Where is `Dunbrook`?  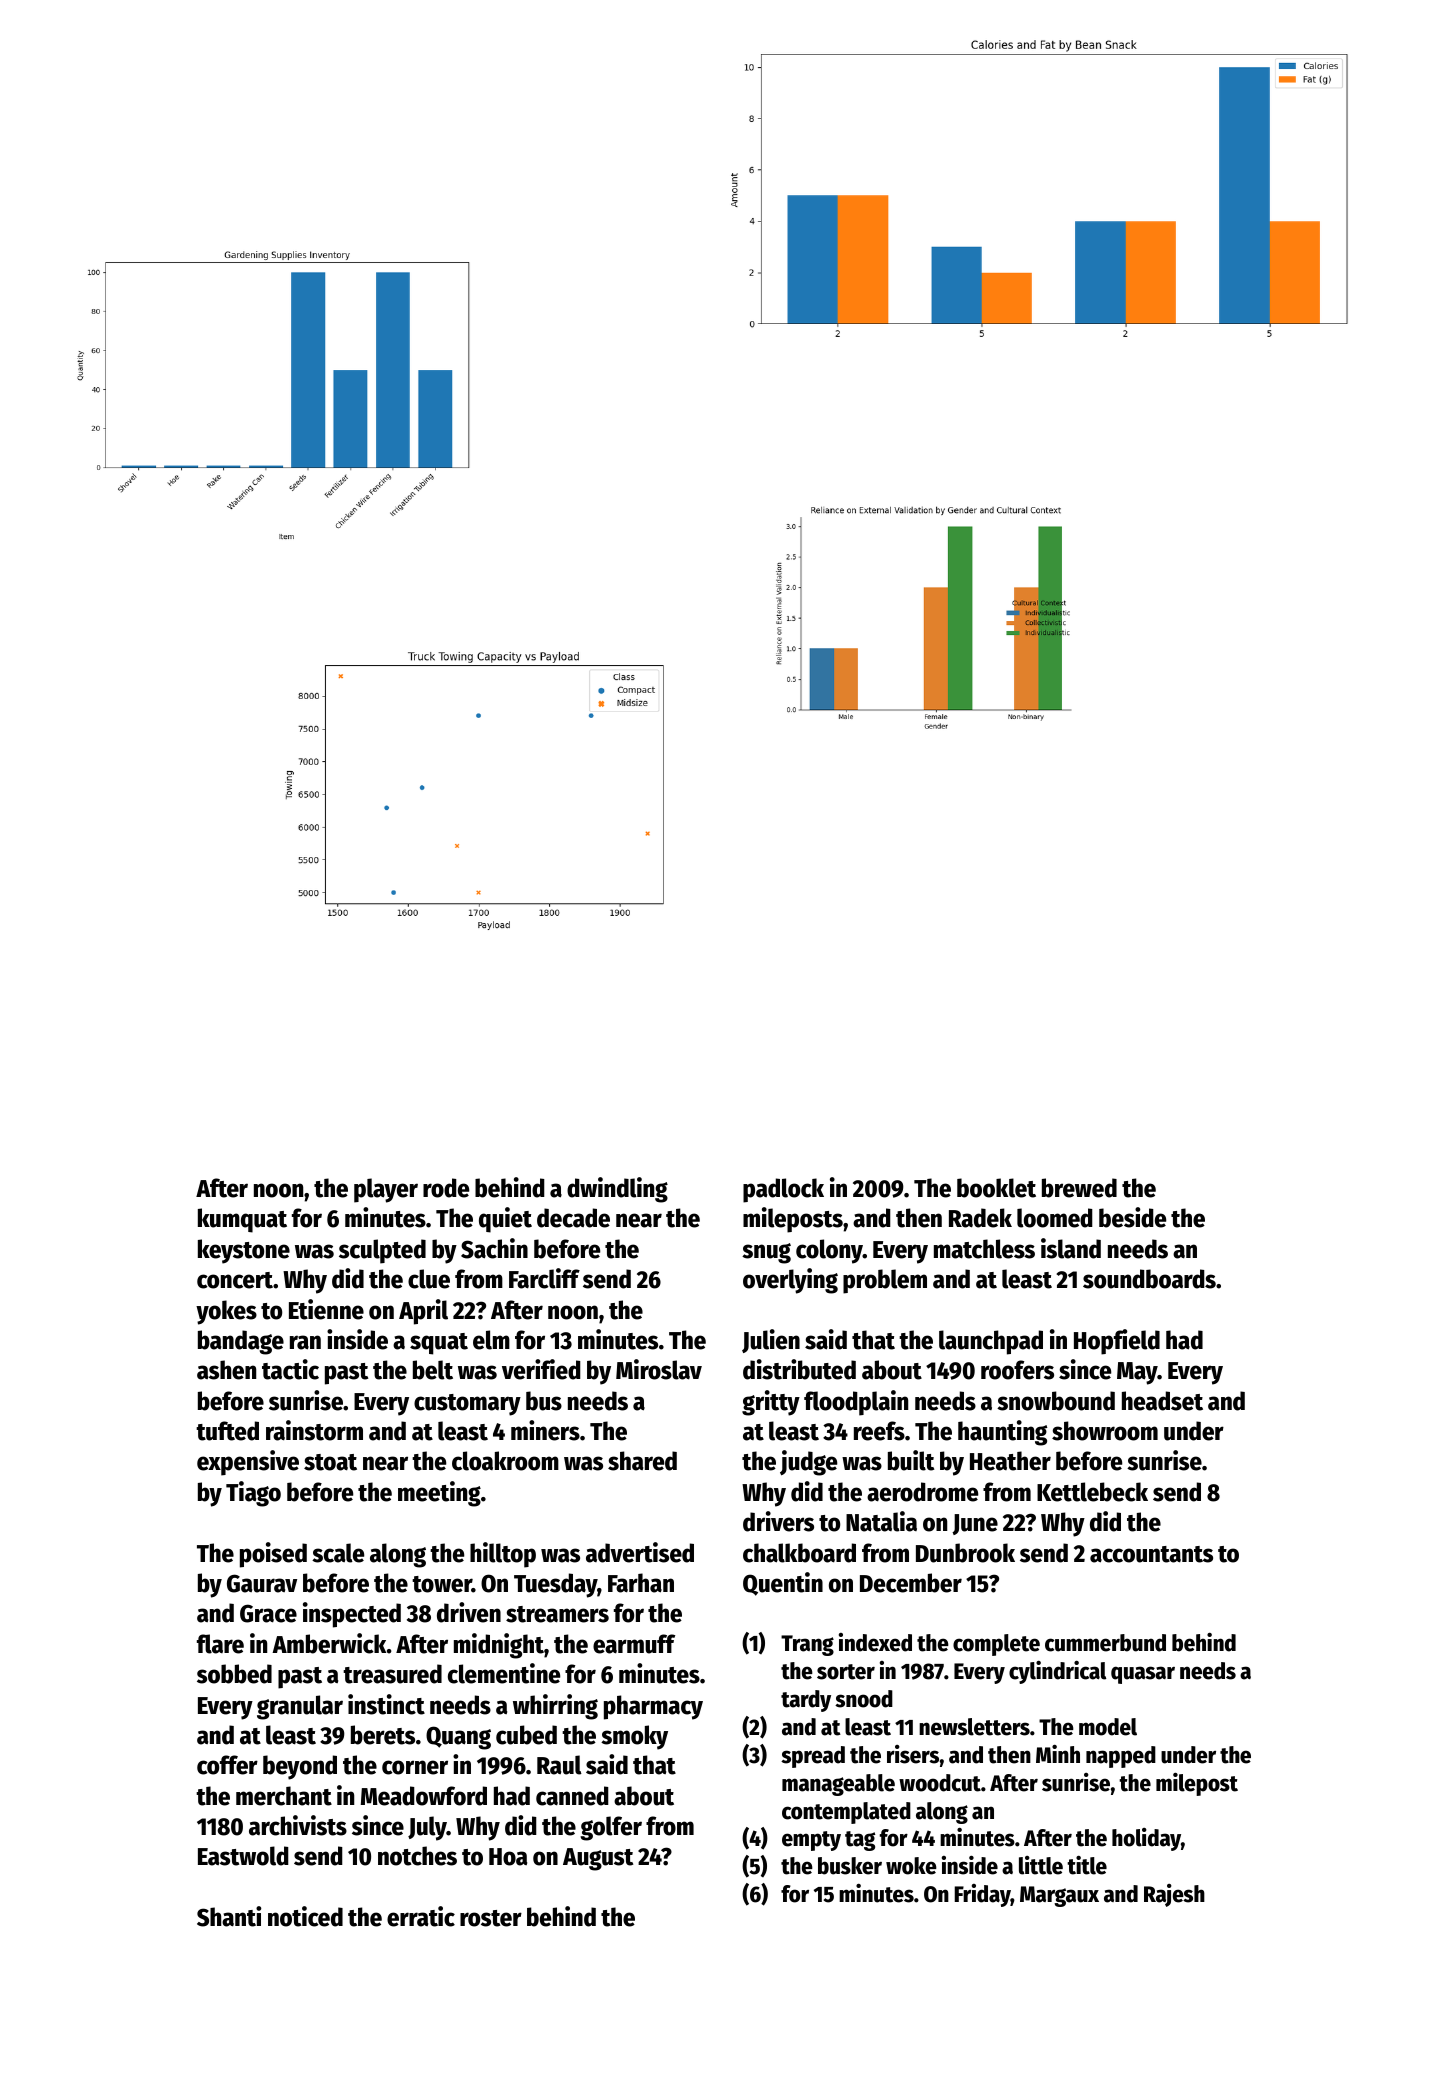
Dunbrook is located at coordinates (965, 1553).
